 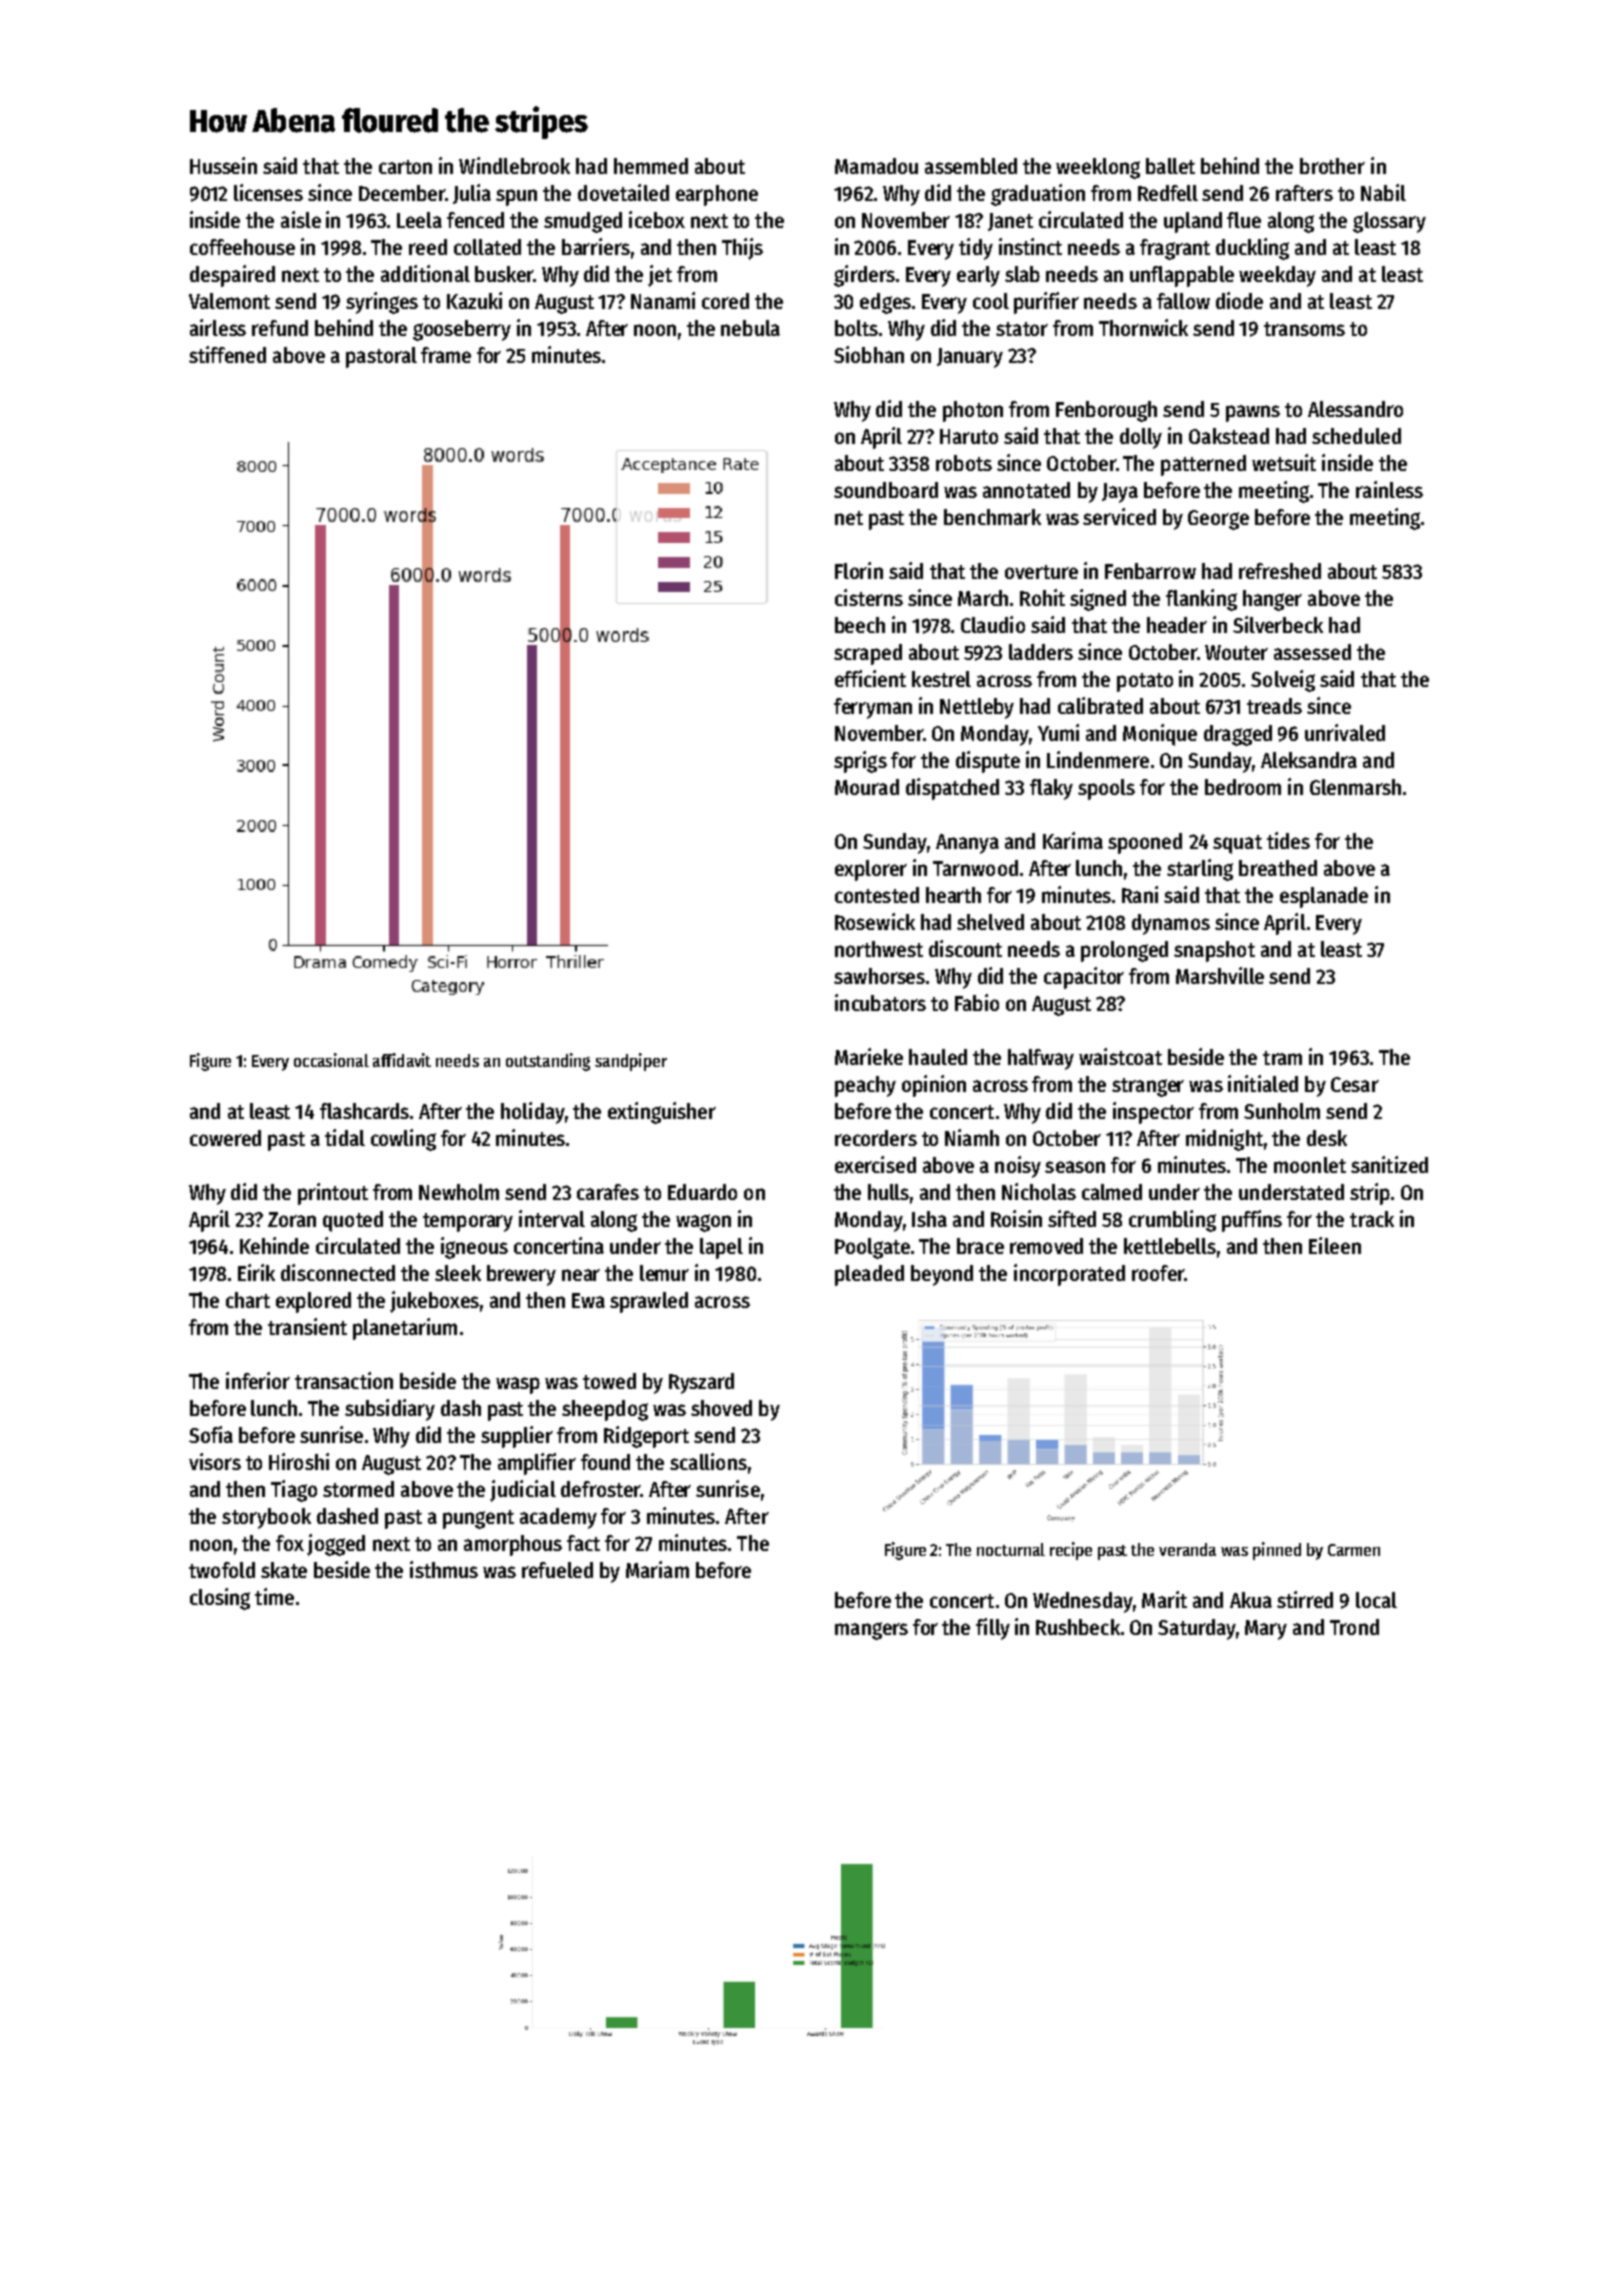 I want to click on pleaded, so click(x=869, y=1275).
